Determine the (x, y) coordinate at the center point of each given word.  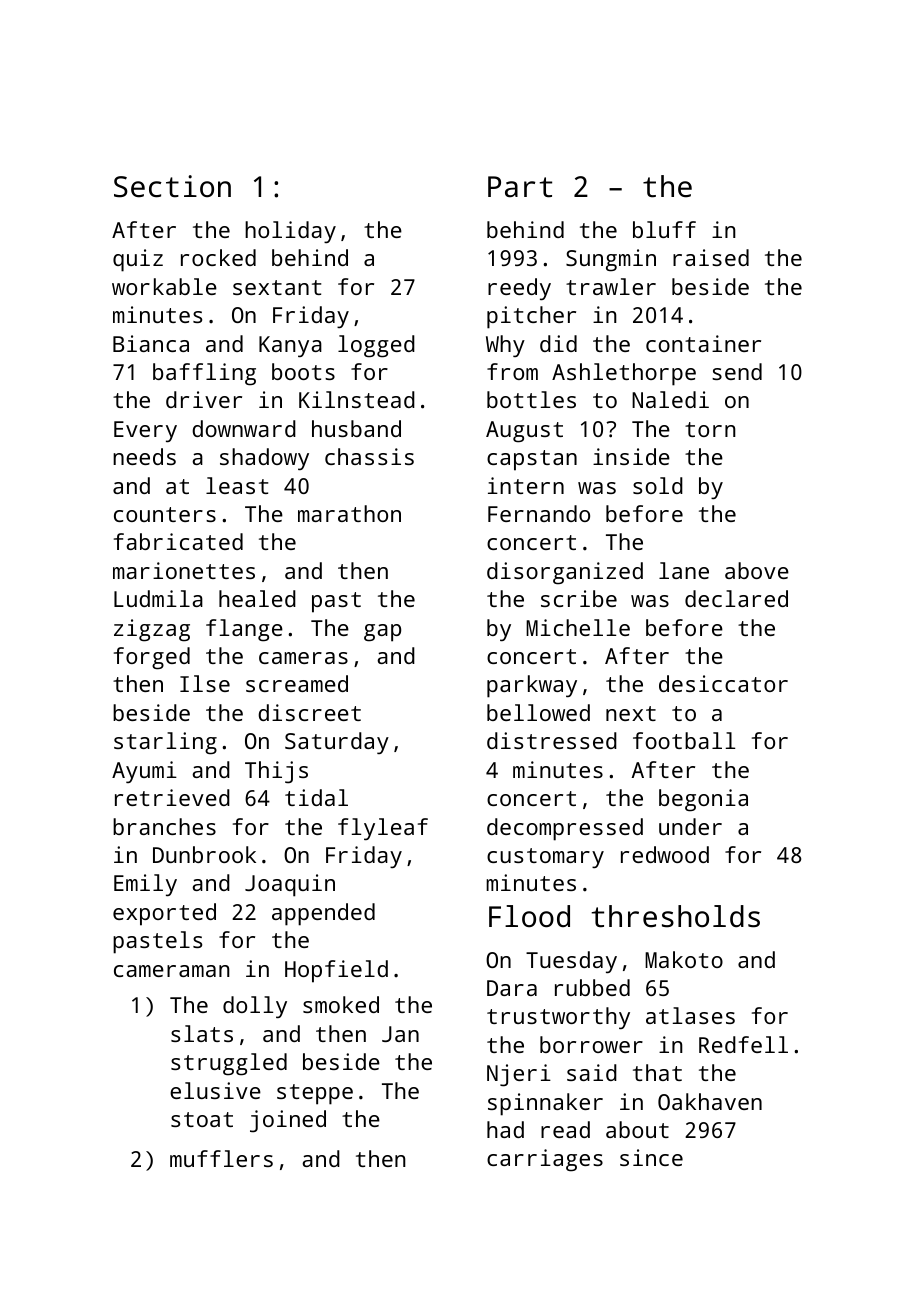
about (637, 1129)
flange (244, 630)
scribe (579, 598)
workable (164, 286)
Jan (400, 1034)
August (524, 432)
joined (288, 1121)
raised (711, 257)
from (512, 371)
